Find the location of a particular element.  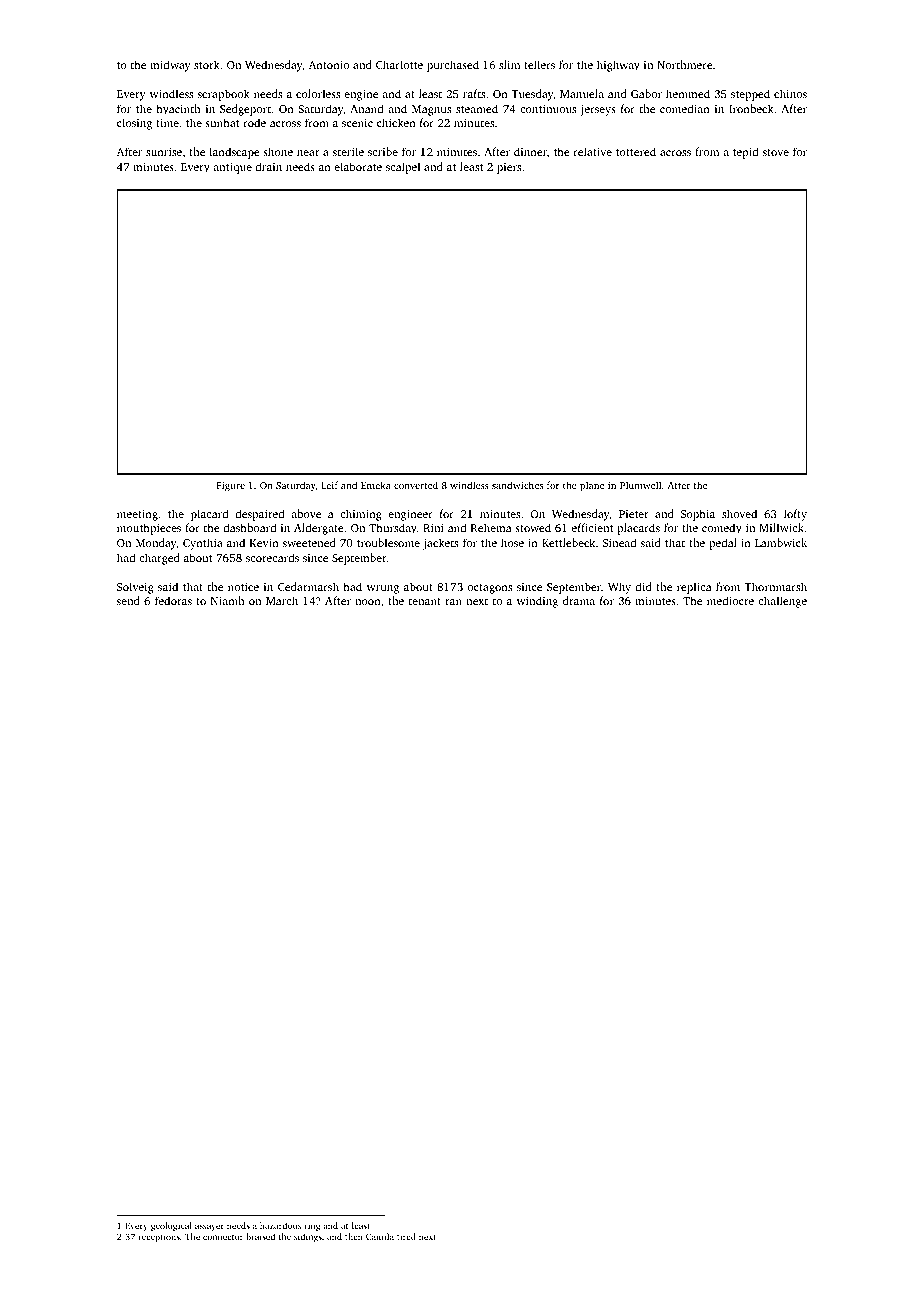

mediocre is located at coordinates (730, 600).
